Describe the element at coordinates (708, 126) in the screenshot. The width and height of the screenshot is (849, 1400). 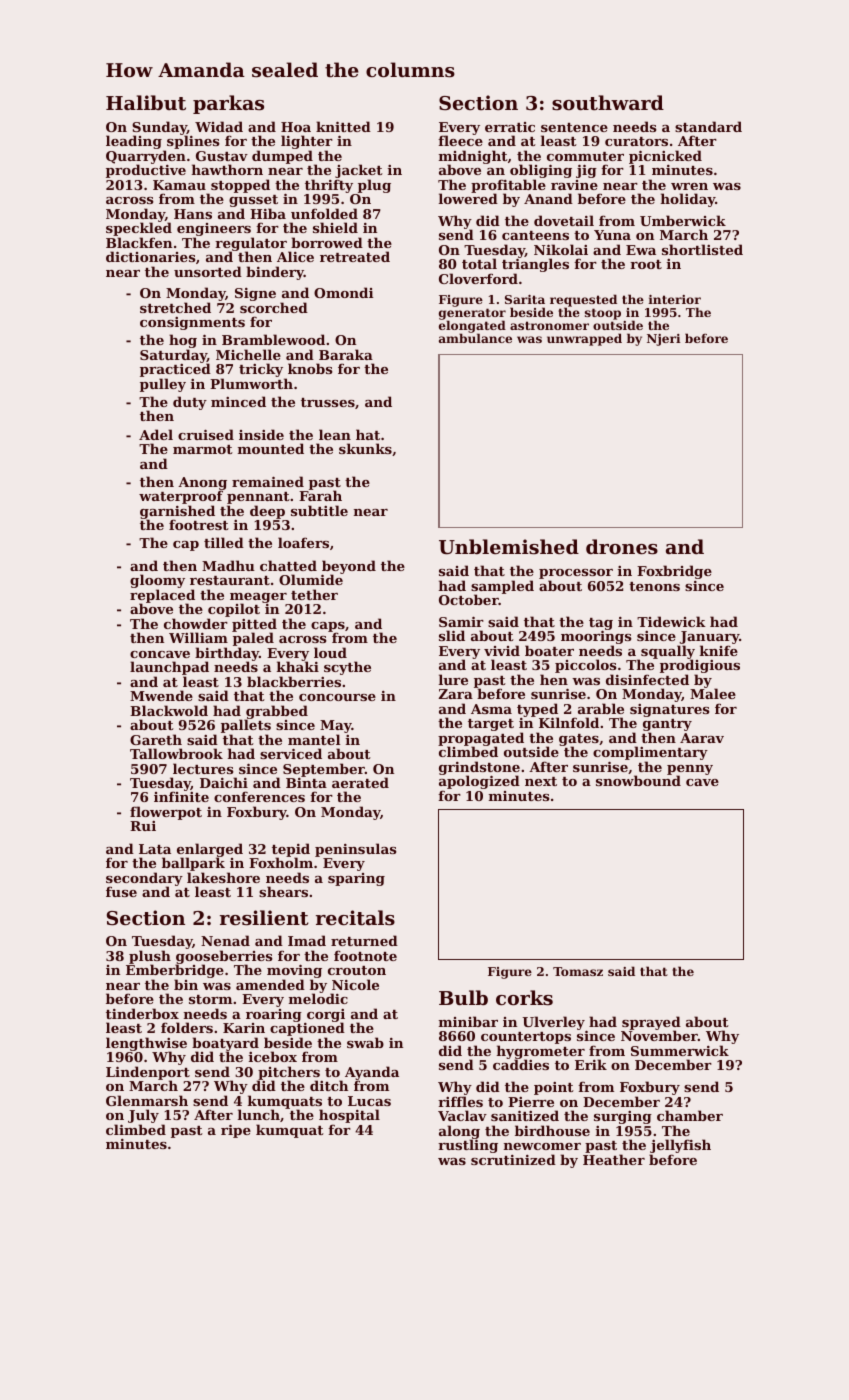
I see `standard` at that location.
